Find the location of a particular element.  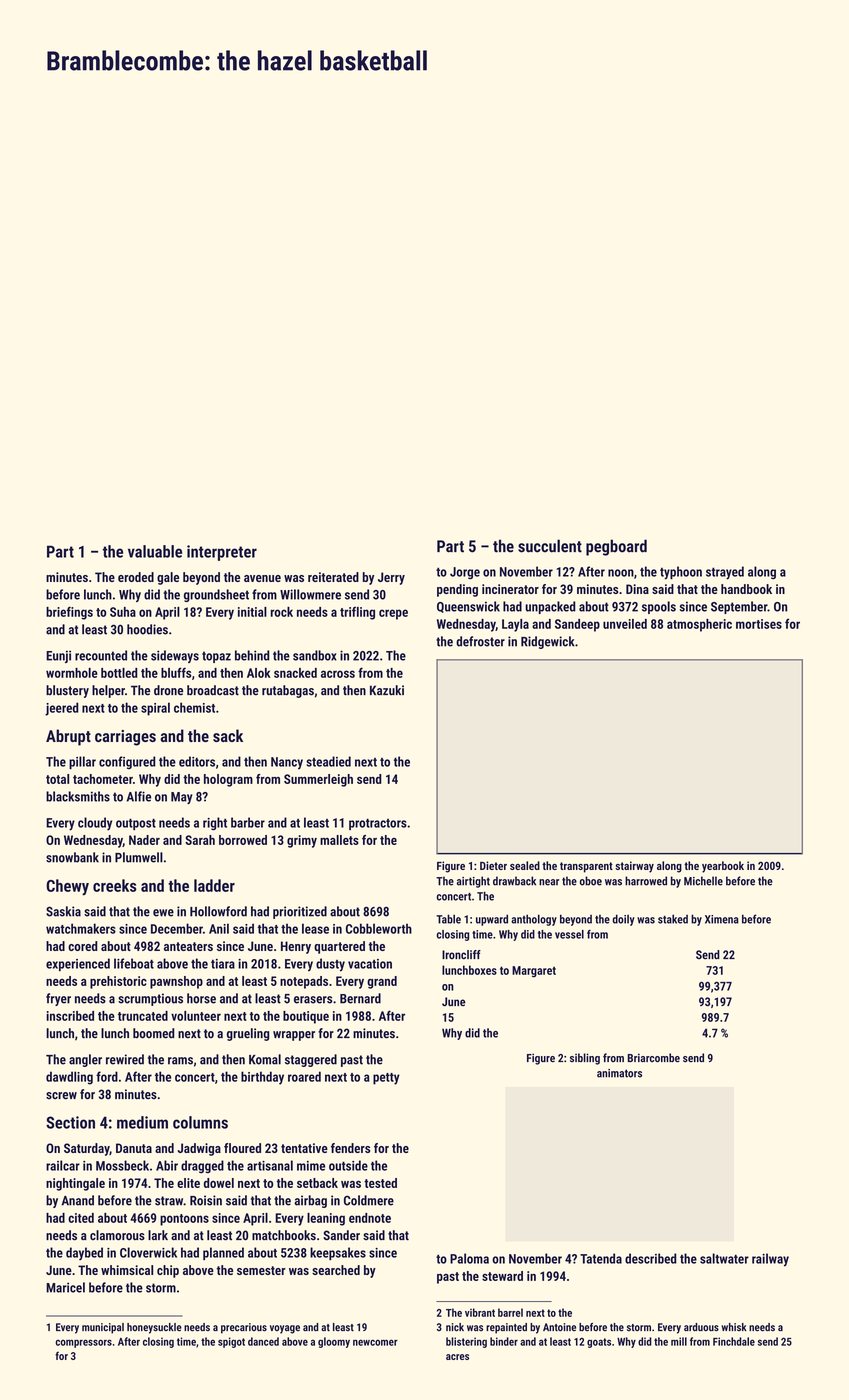

protractors is located at coordinates (378, 824).
